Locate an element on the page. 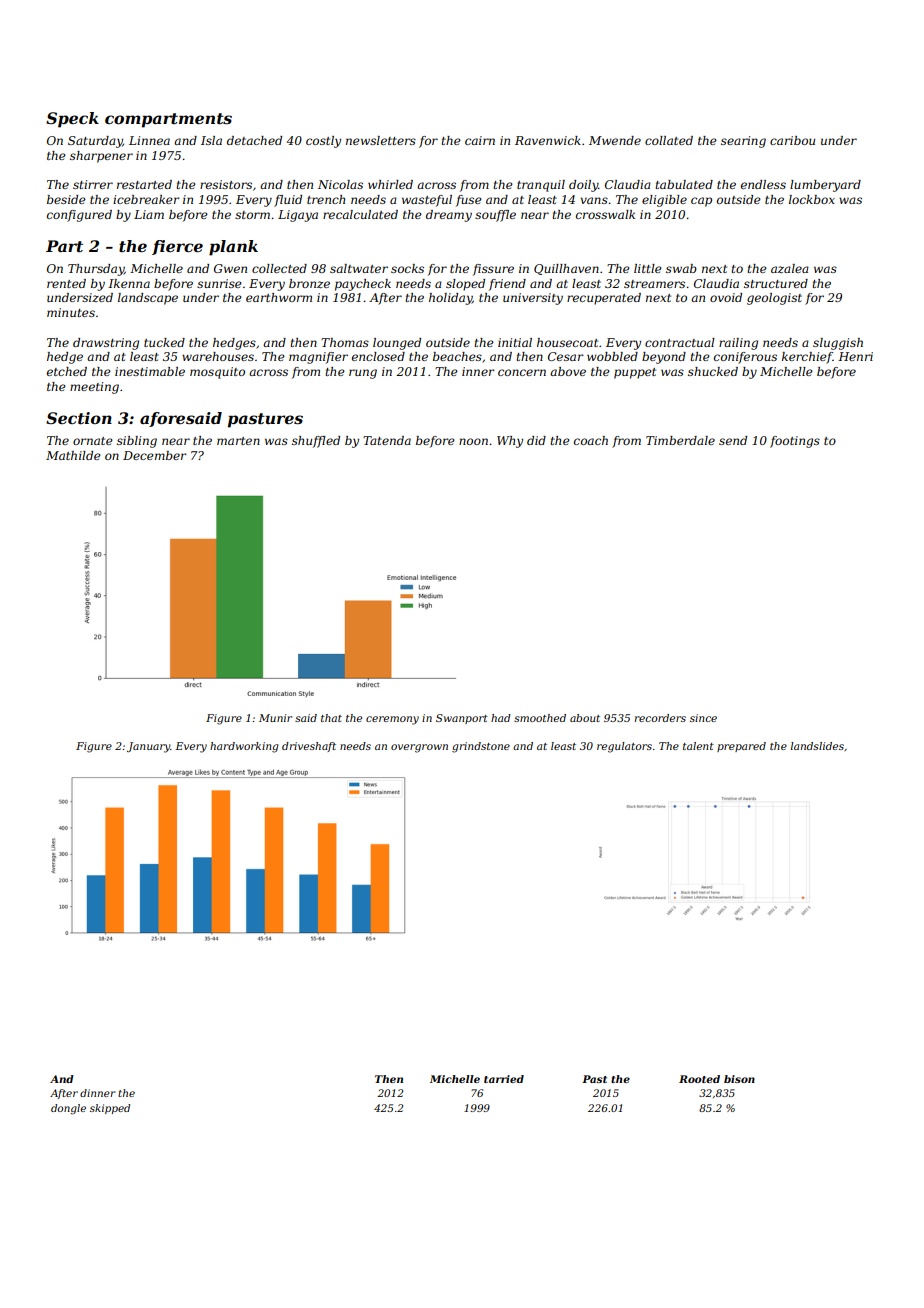  collated is located at coordinates (669, 140).
